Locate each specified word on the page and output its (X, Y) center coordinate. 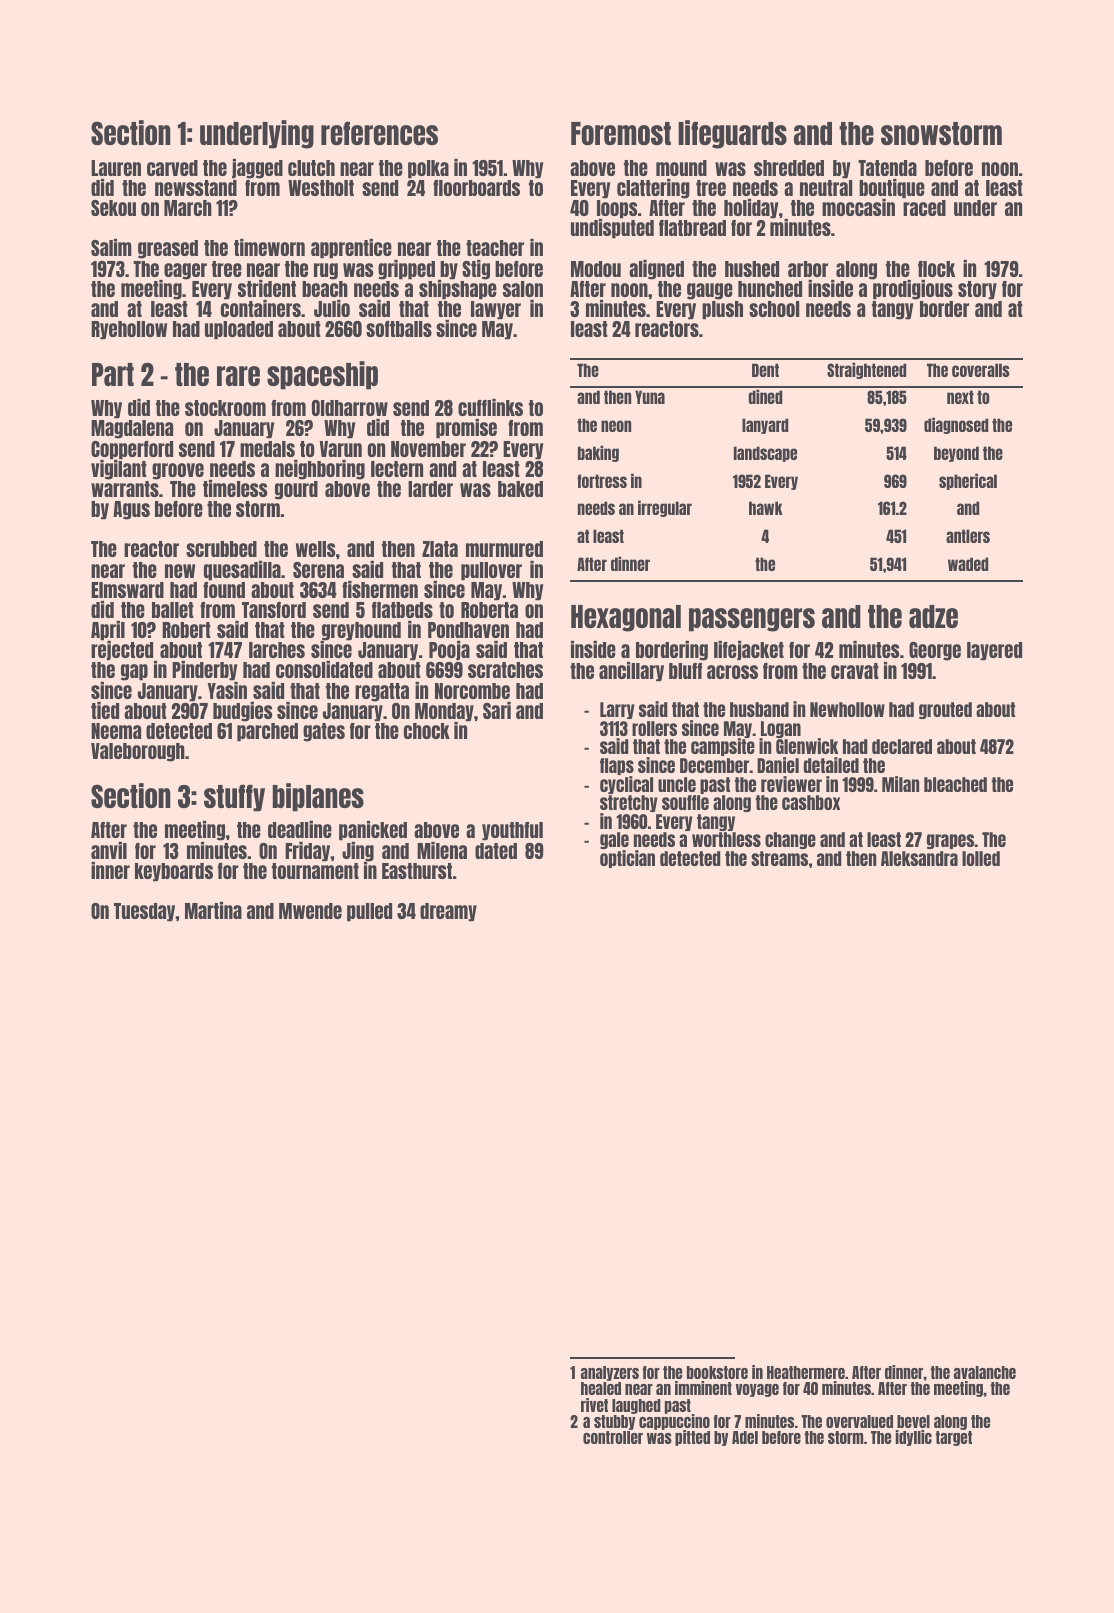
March (188, 208)
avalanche (985, 1372)
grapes (950, 841)
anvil (109, 850)
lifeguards (732, 134)
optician (627, 859)
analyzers (610, 1373)
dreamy (448, 912)
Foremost (621, 133)
